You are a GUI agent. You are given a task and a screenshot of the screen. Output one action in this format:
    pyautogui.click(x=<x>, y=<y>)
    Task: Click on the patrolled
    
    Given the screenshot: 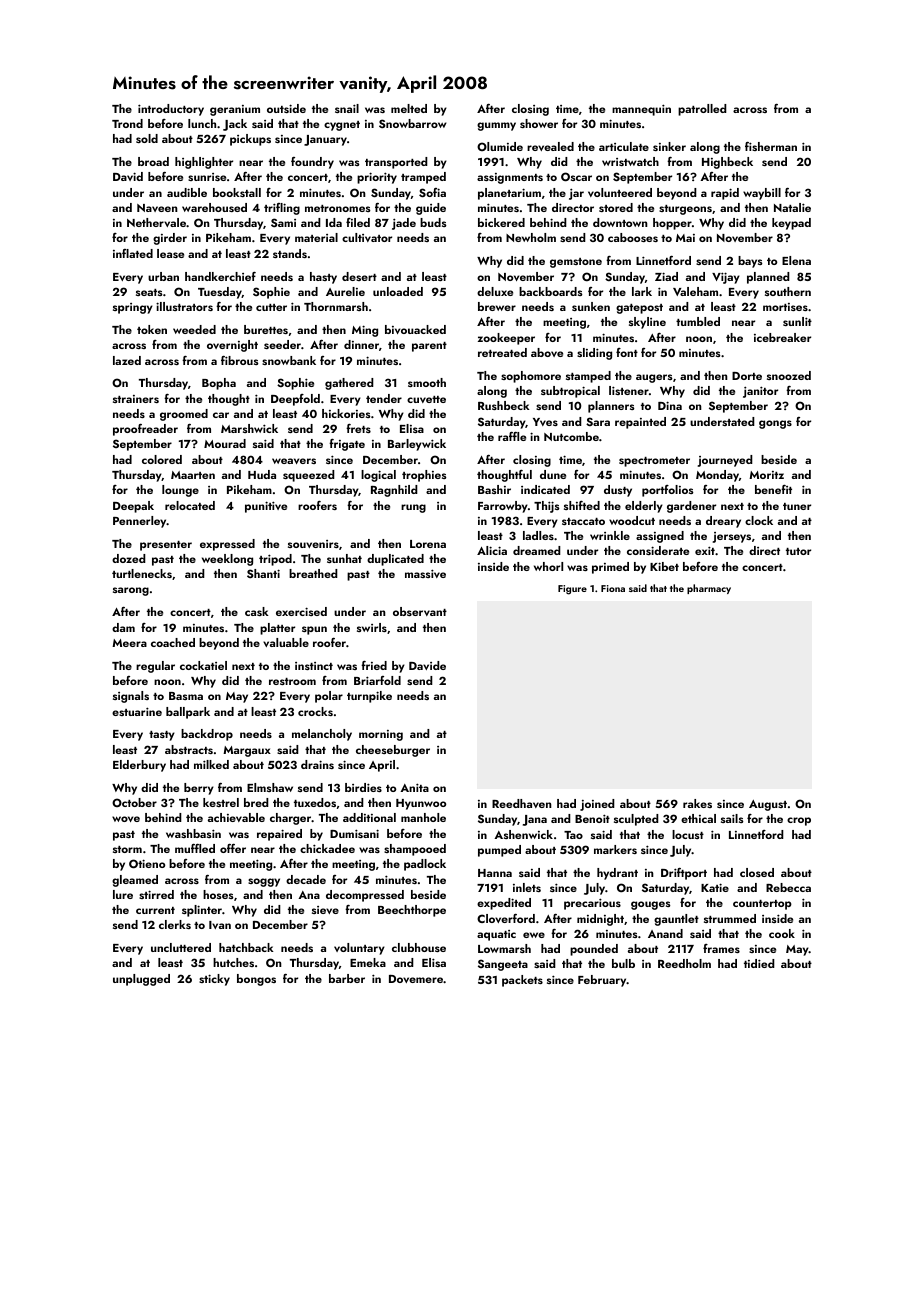 What is the action you would take?
    pyautogui.click(x=702, y=110)
